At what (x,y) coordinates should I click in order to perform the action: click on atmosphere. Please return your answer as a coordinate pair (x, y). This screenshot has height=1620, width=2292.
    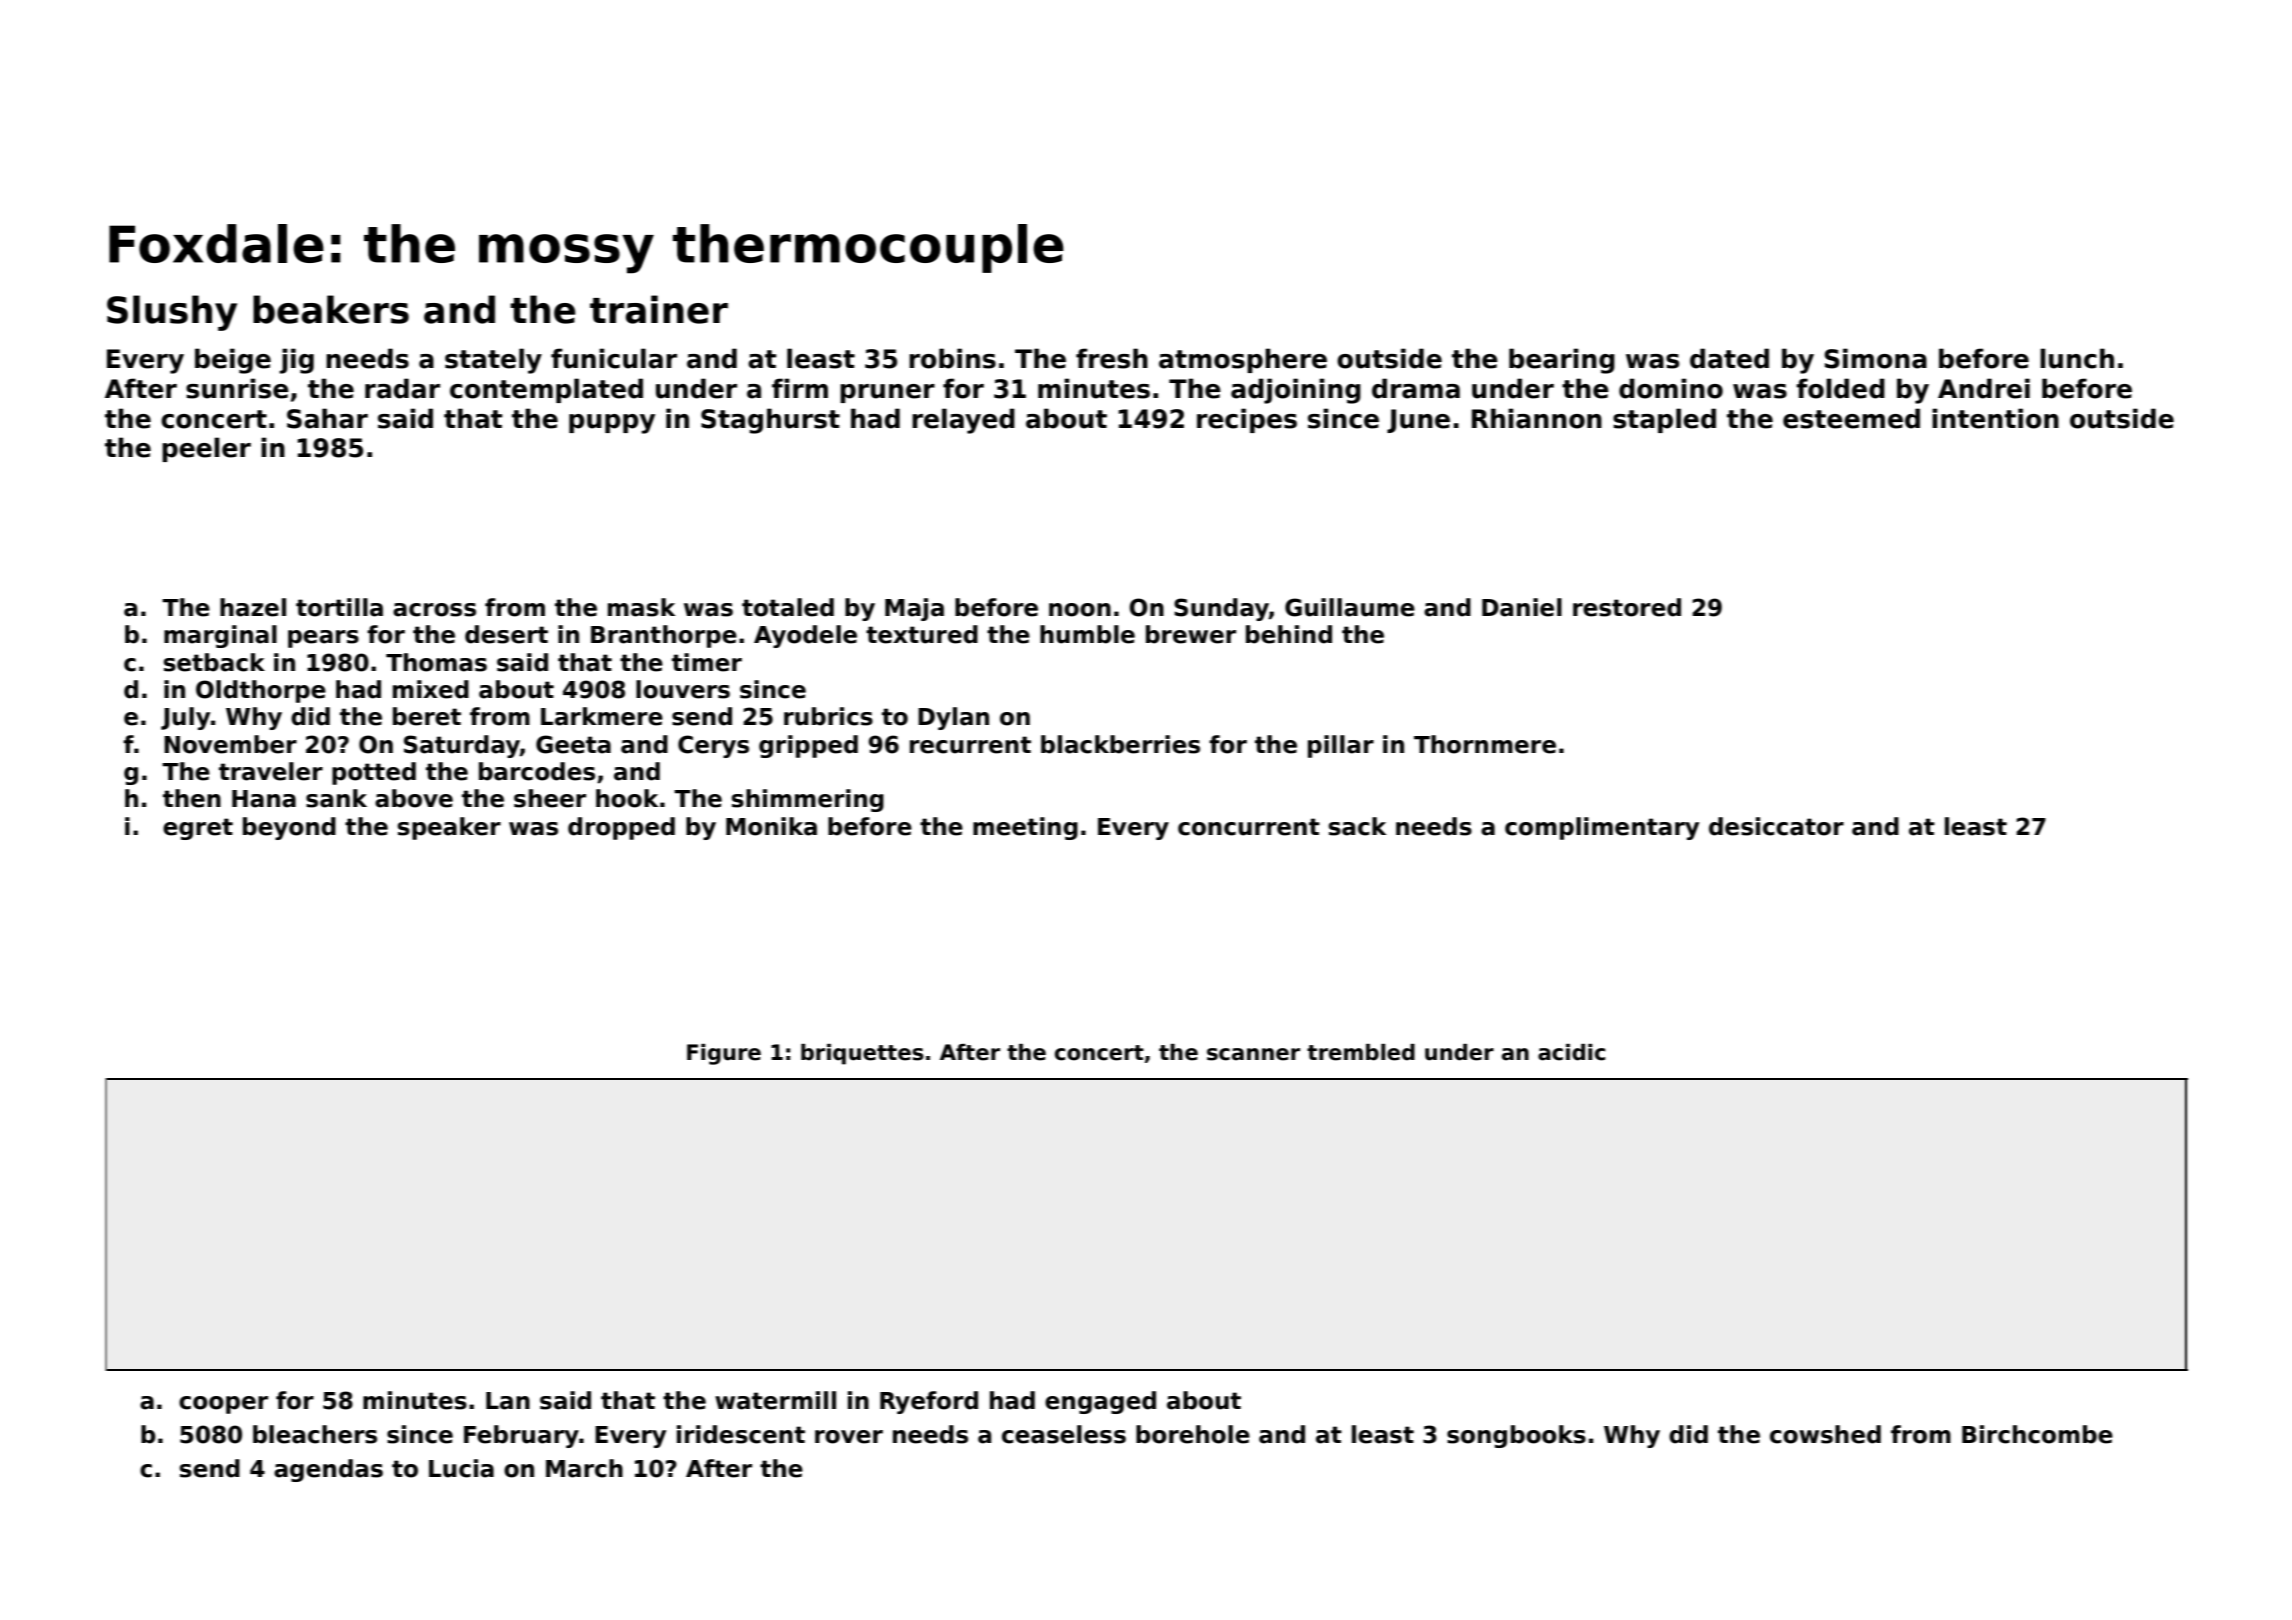
    Looking at the image, I should click on (1243, 360).
